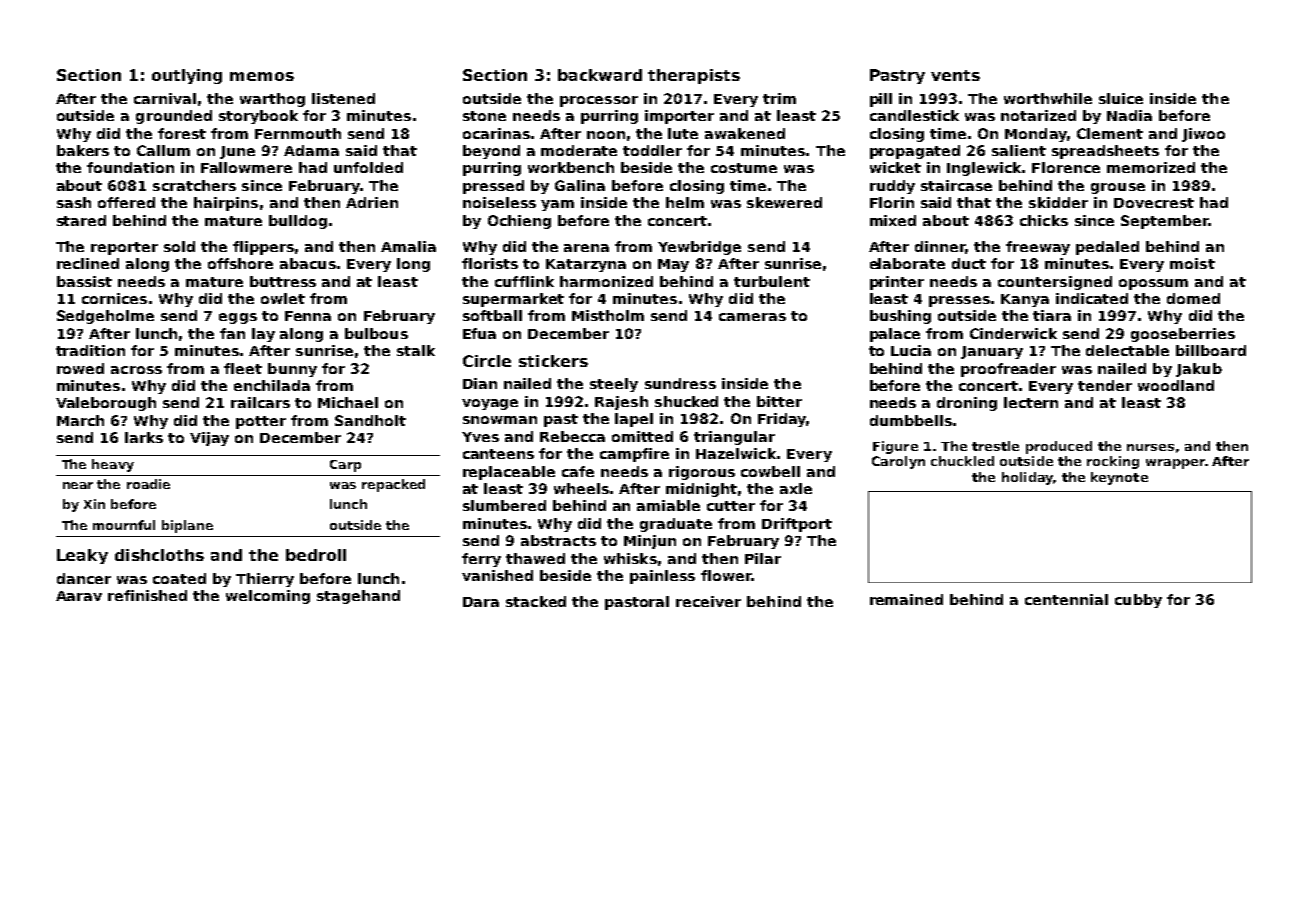 Image resolution: width=1308 pixels, height=924 pixels. I want to click on memos, so click(262, 76).
